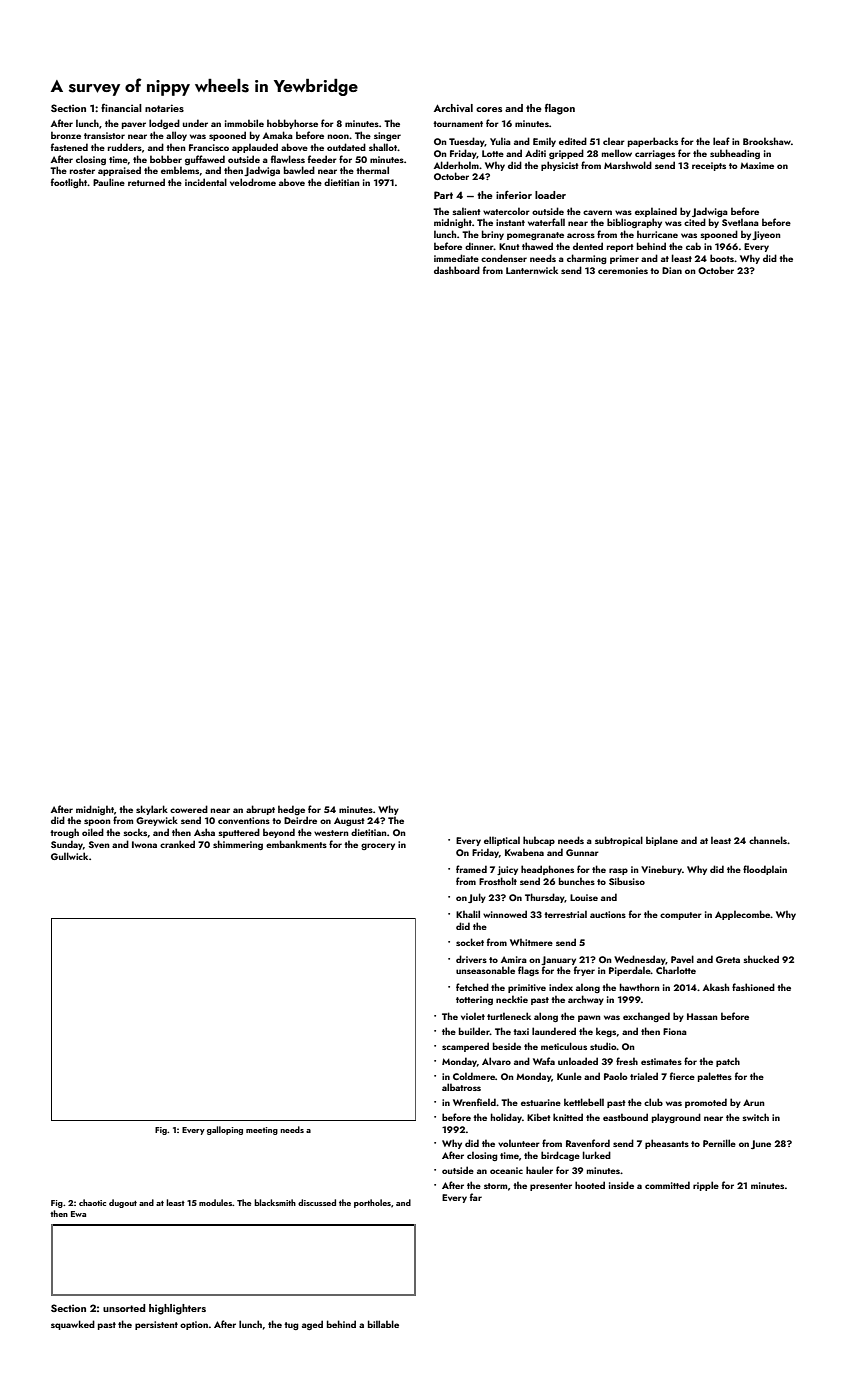 The height and width of the document is (1400, 849). What do you see at coordinates (177, 844) in the document?
I see `cranked` at bounding box center [177, 844].
